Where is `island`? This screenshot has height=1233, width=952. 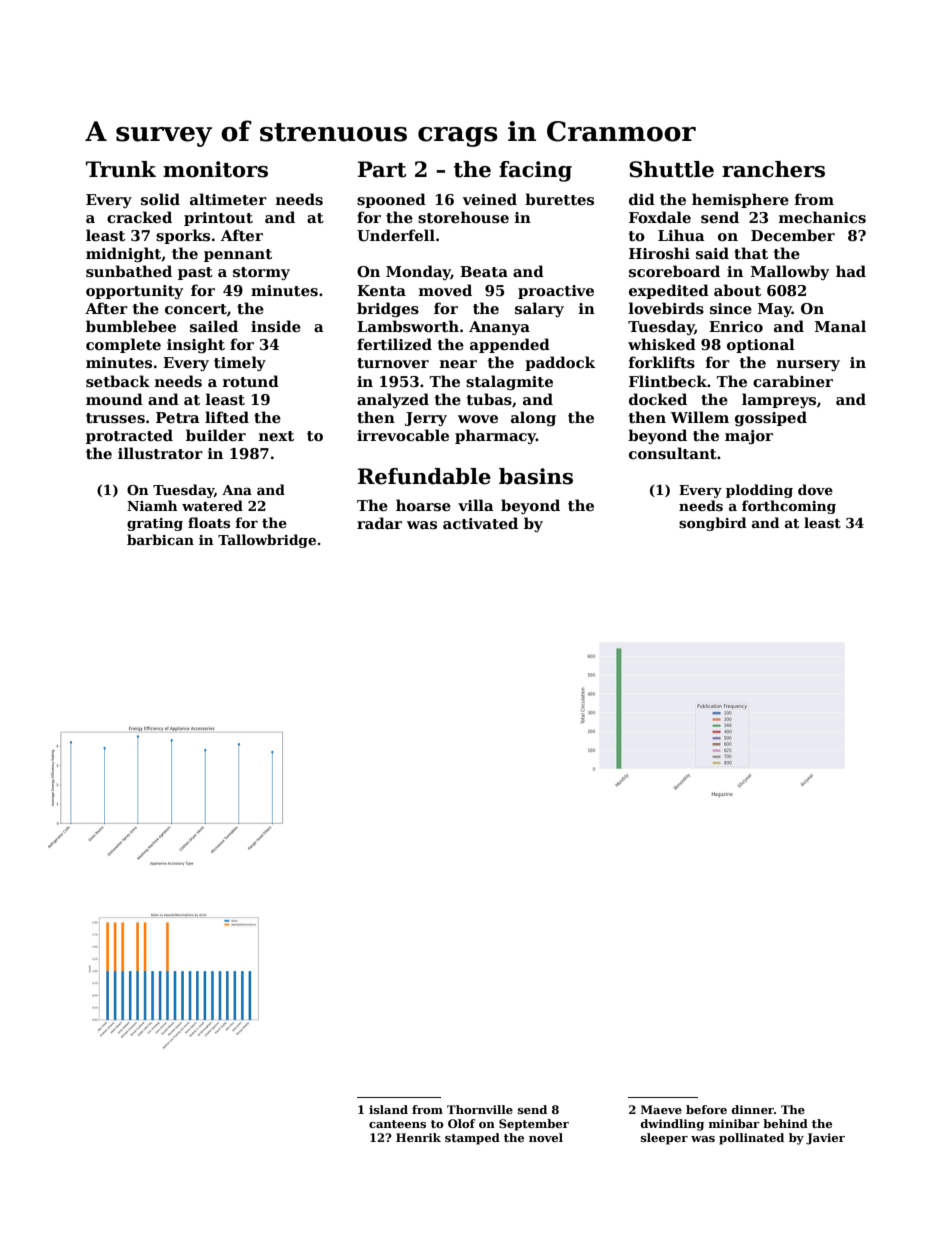 island is located at coordinates (388, 1109).
